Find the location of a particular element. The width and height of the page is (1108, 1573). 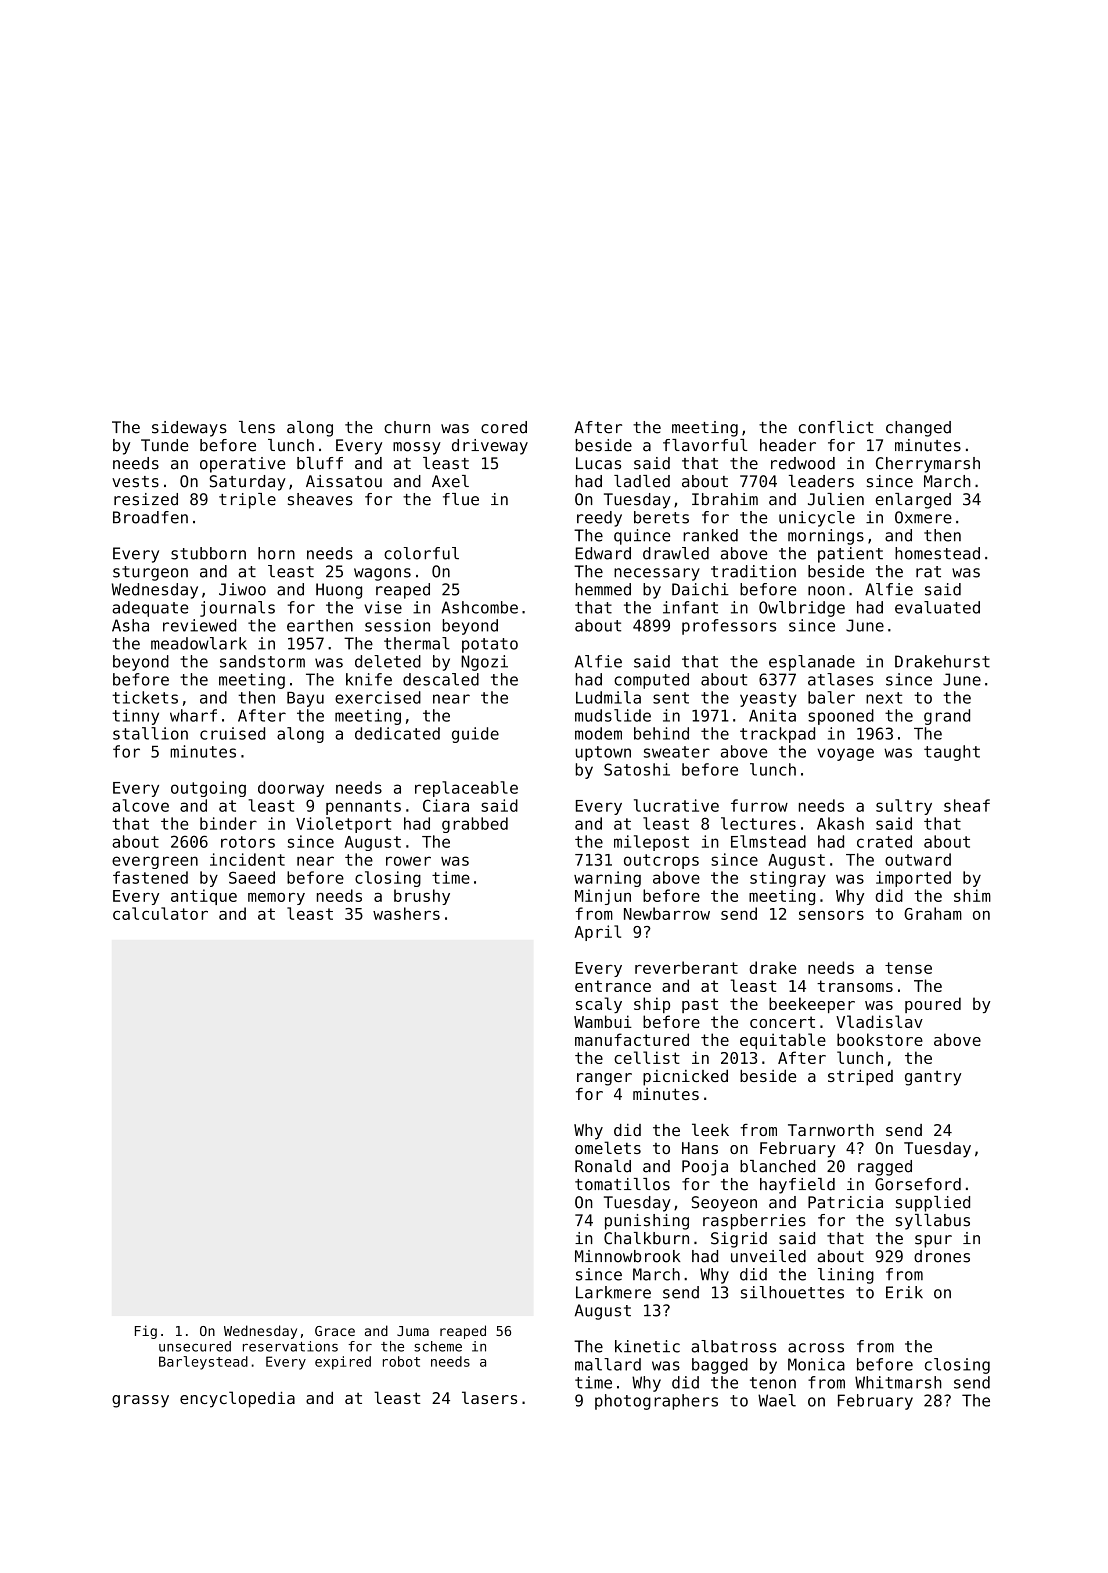

Ronald is located at coordinates (603, 1166).
